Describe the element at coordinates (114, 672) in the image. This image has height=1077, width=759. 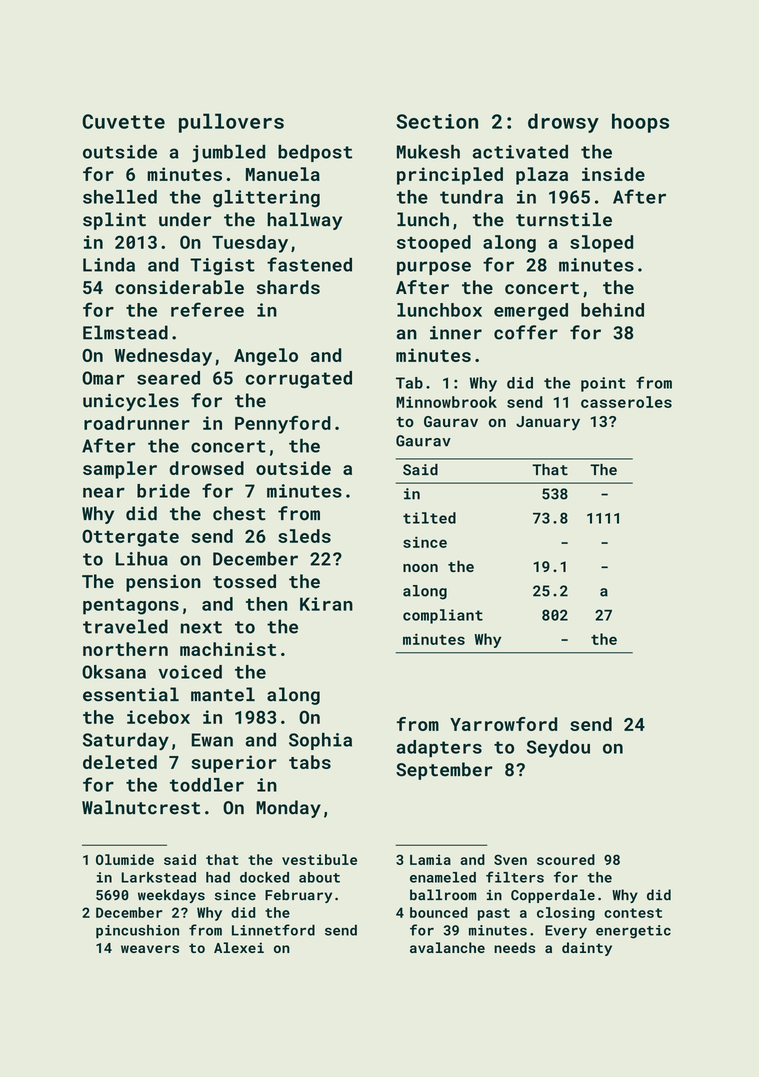
I see `Oksana` at that location.
